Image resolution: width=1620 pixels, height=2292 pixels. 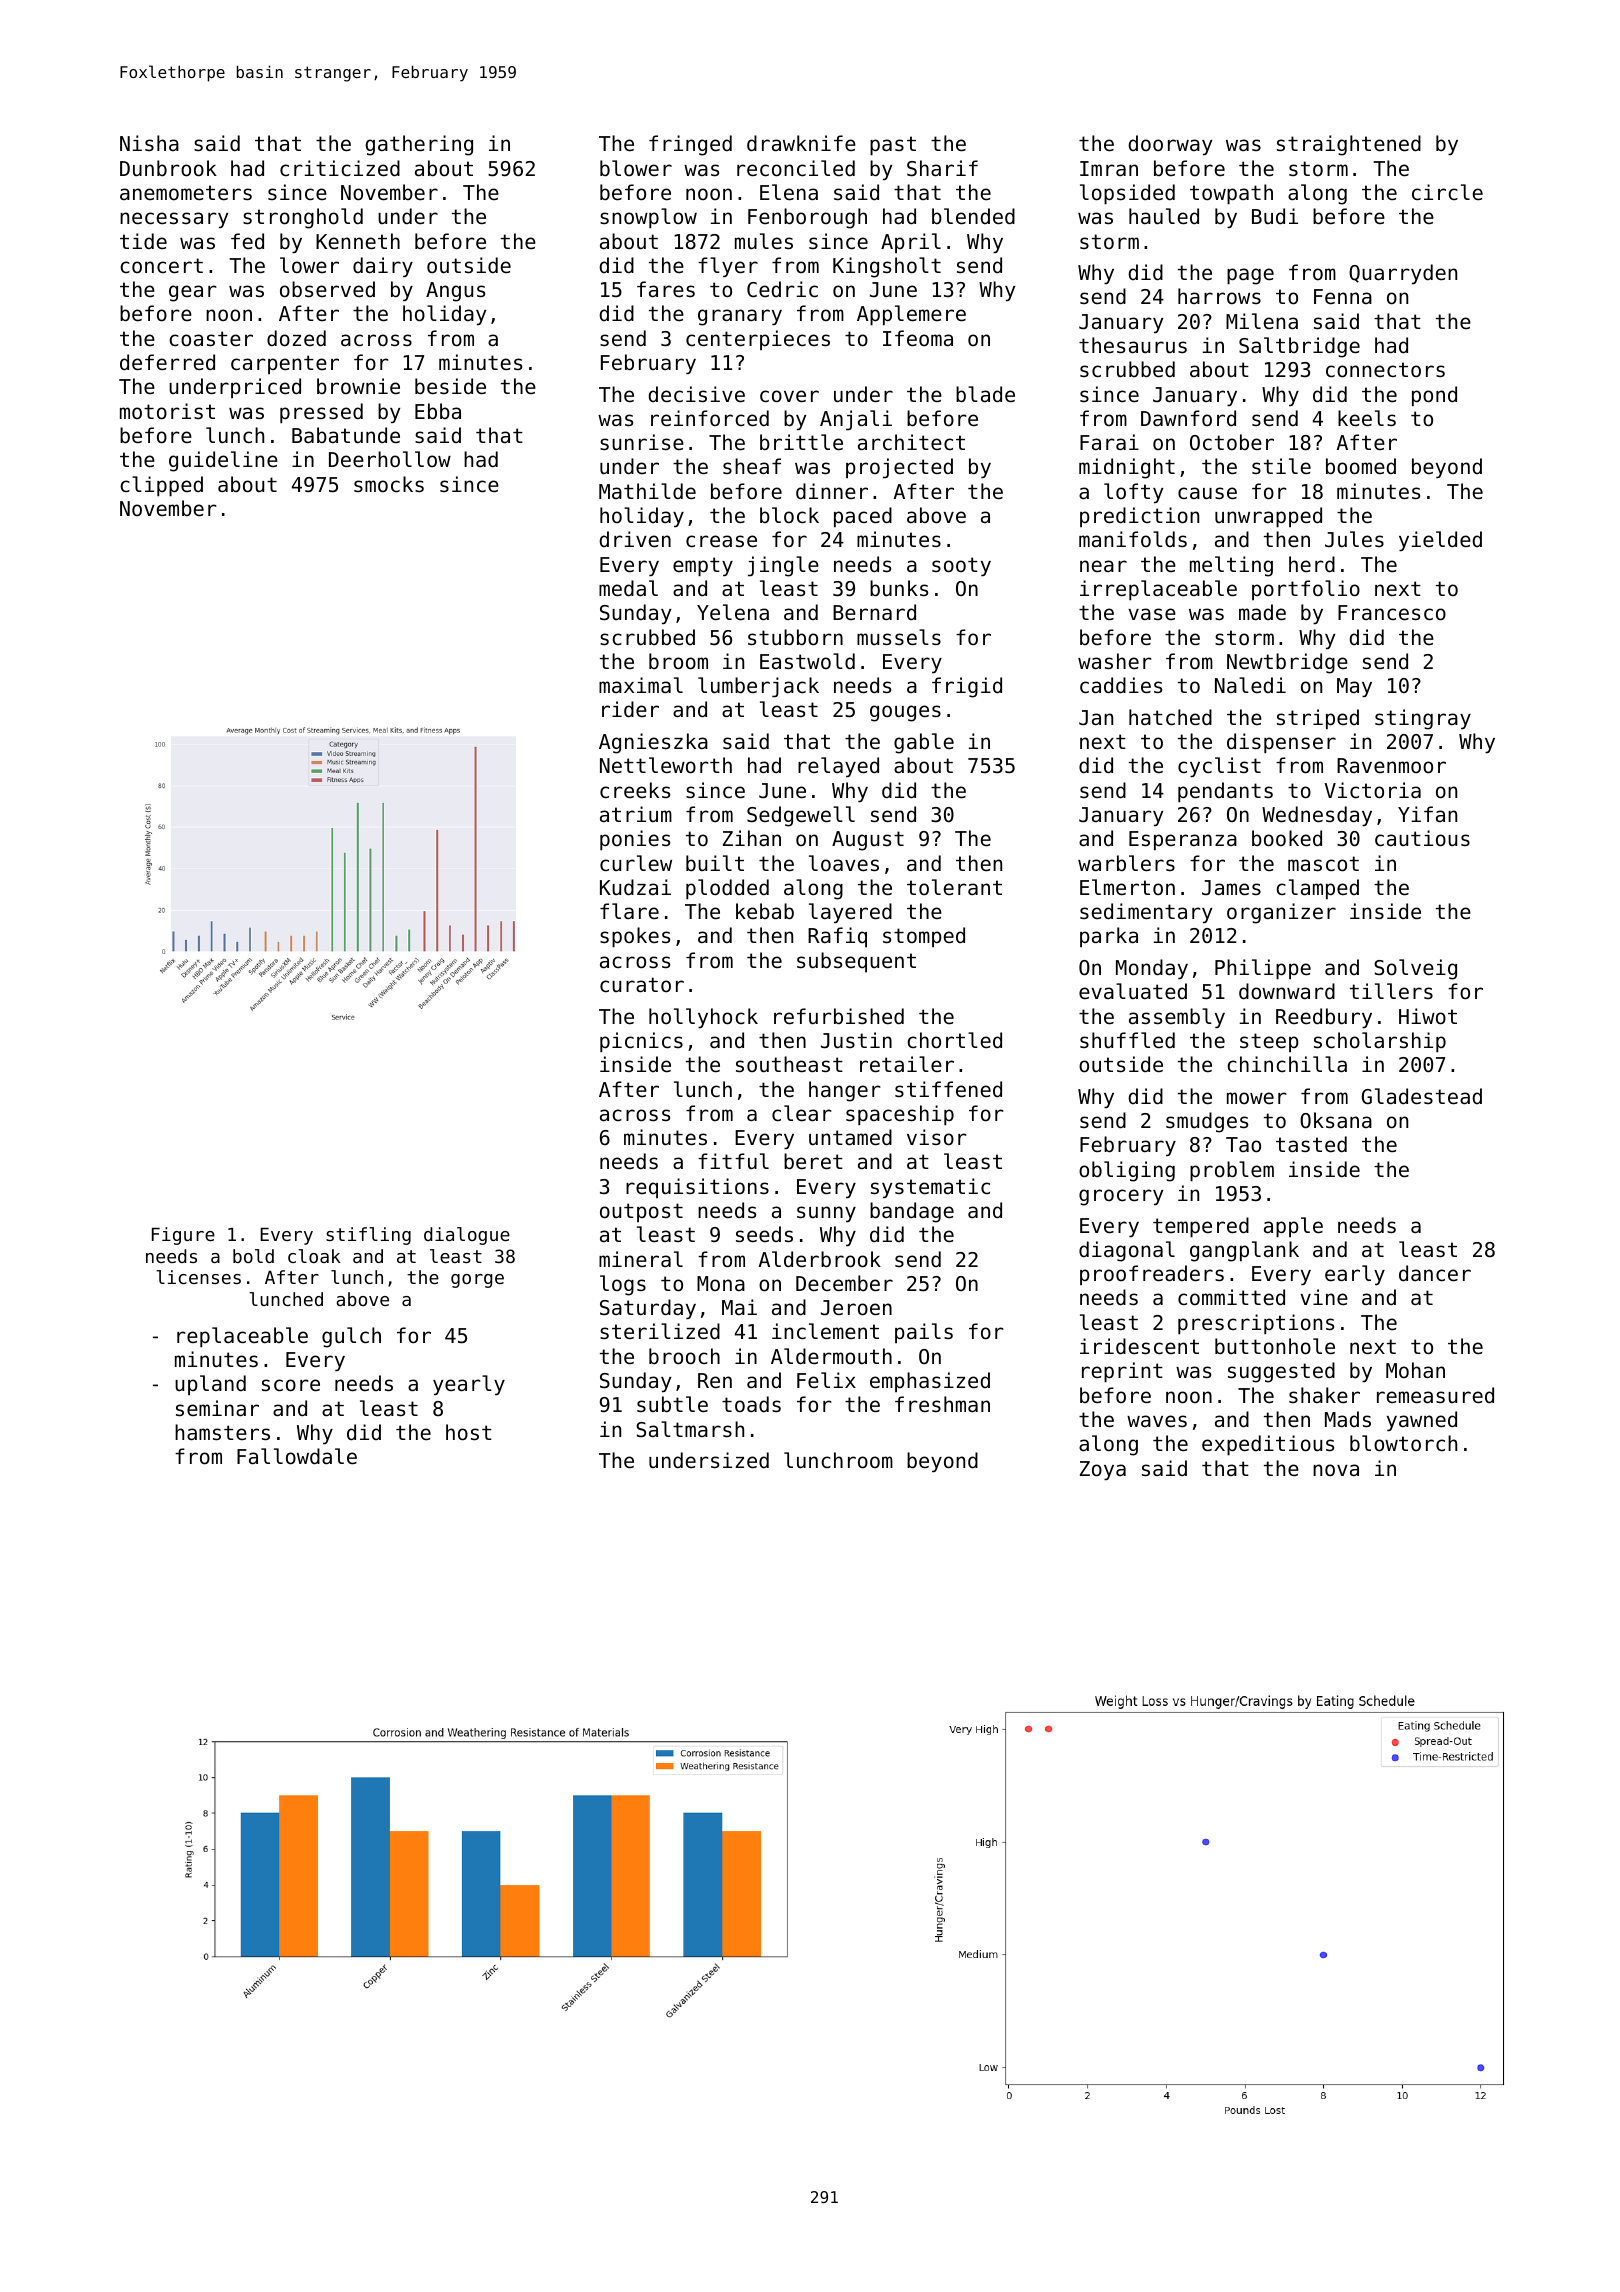 What do you see at coordinates (641, 1042) in the document?
I see `picnics` at bounding box center [641, 1042].
